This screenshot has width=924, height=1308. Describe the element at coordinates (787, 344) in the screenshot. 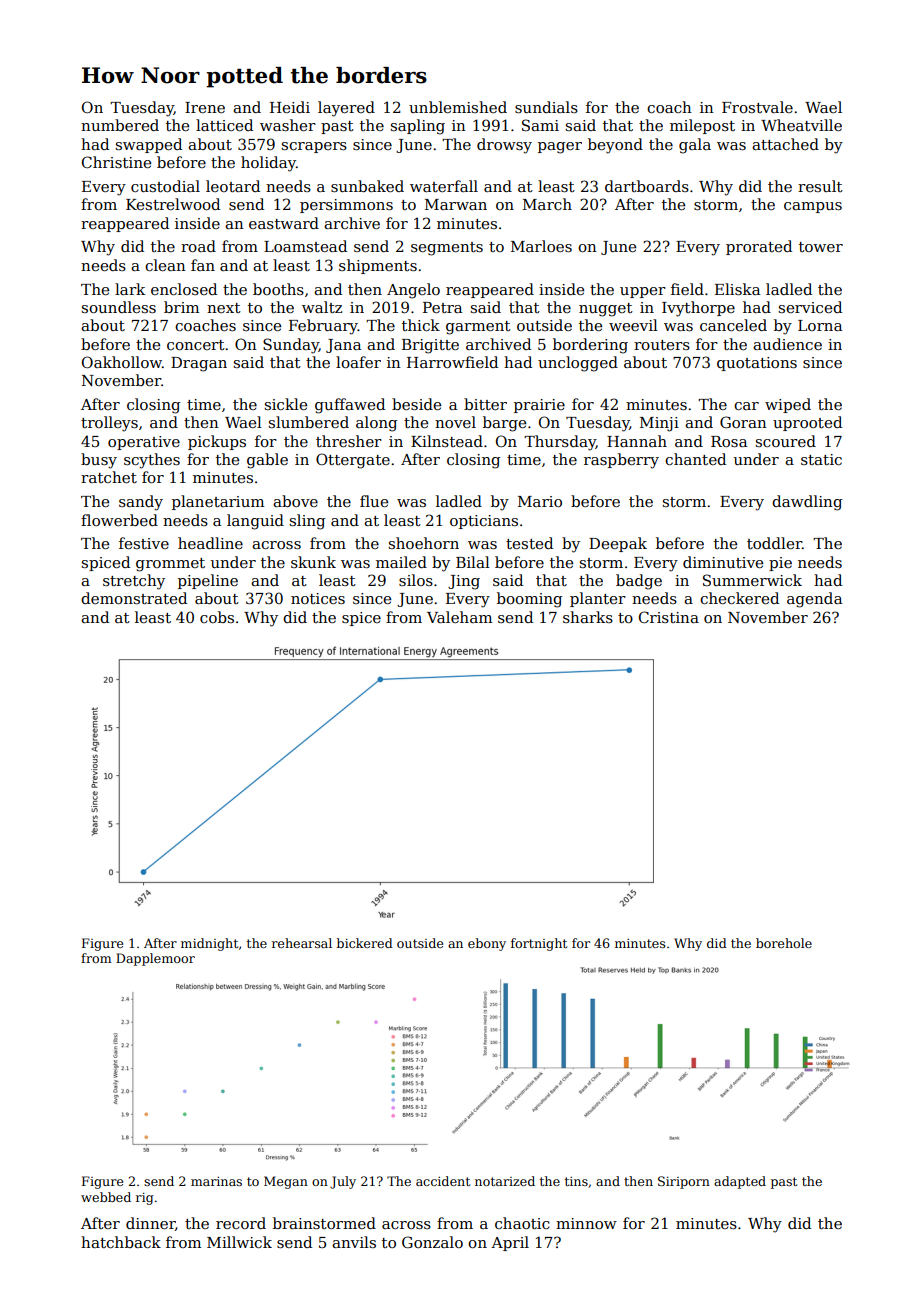

I see `audience` at that location.
